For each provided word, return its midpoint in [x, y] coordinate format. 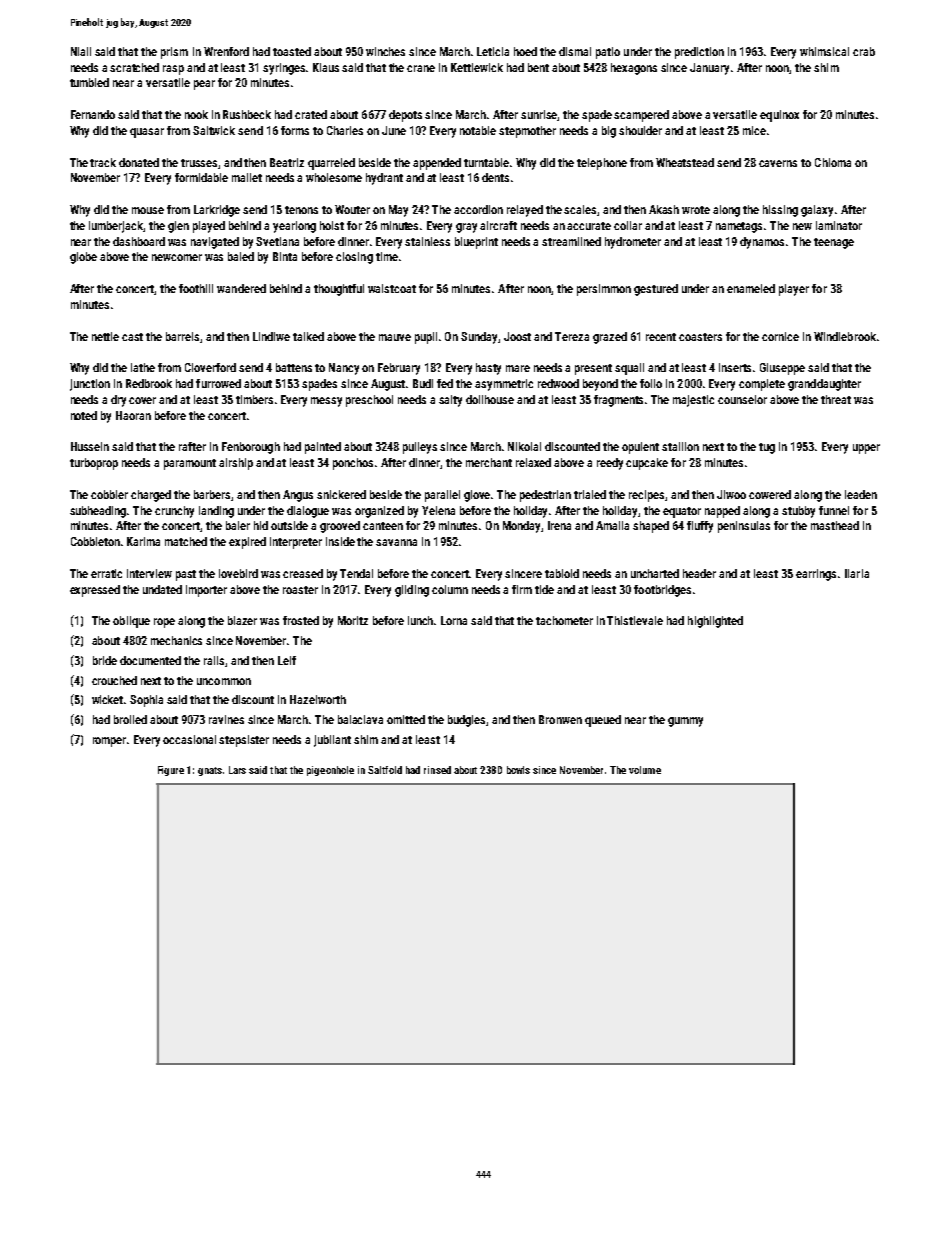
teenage [834, 243]
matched [186, 541]
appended [437, 164]
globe [83, 258]
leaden [861, 494]
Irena [559, 525]
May [398, 211]
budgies [467, 721]
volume [645, 770]
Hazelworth [318, 699]
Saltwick [214, 130]
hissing [780, 211]
